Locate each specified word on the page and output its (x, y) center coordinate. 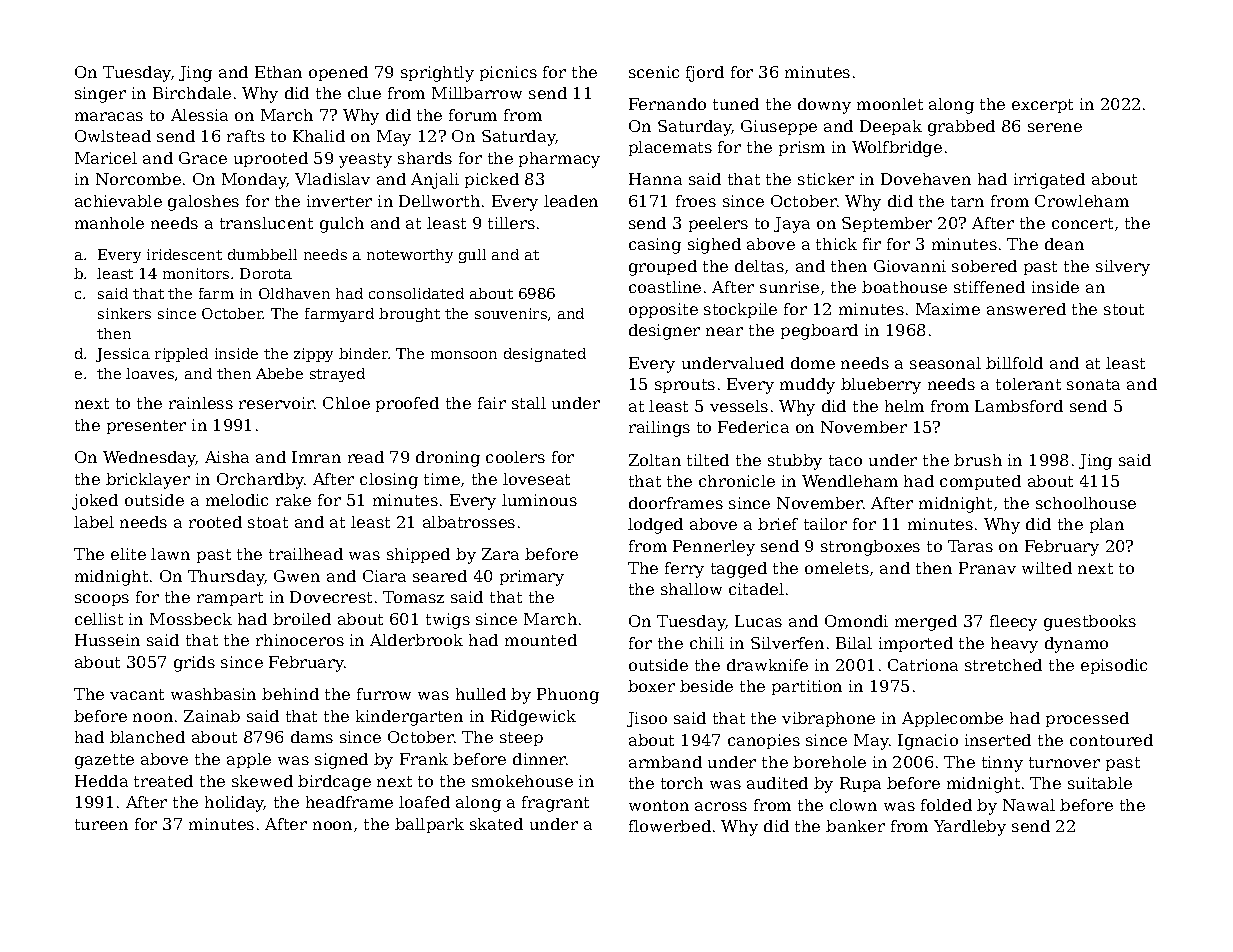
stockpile (740, 310)
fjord (705, 74)
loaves (150, 373)
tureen (101, 824)
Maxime (948, 309)
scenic (654, 72)
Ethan (278, 72)
